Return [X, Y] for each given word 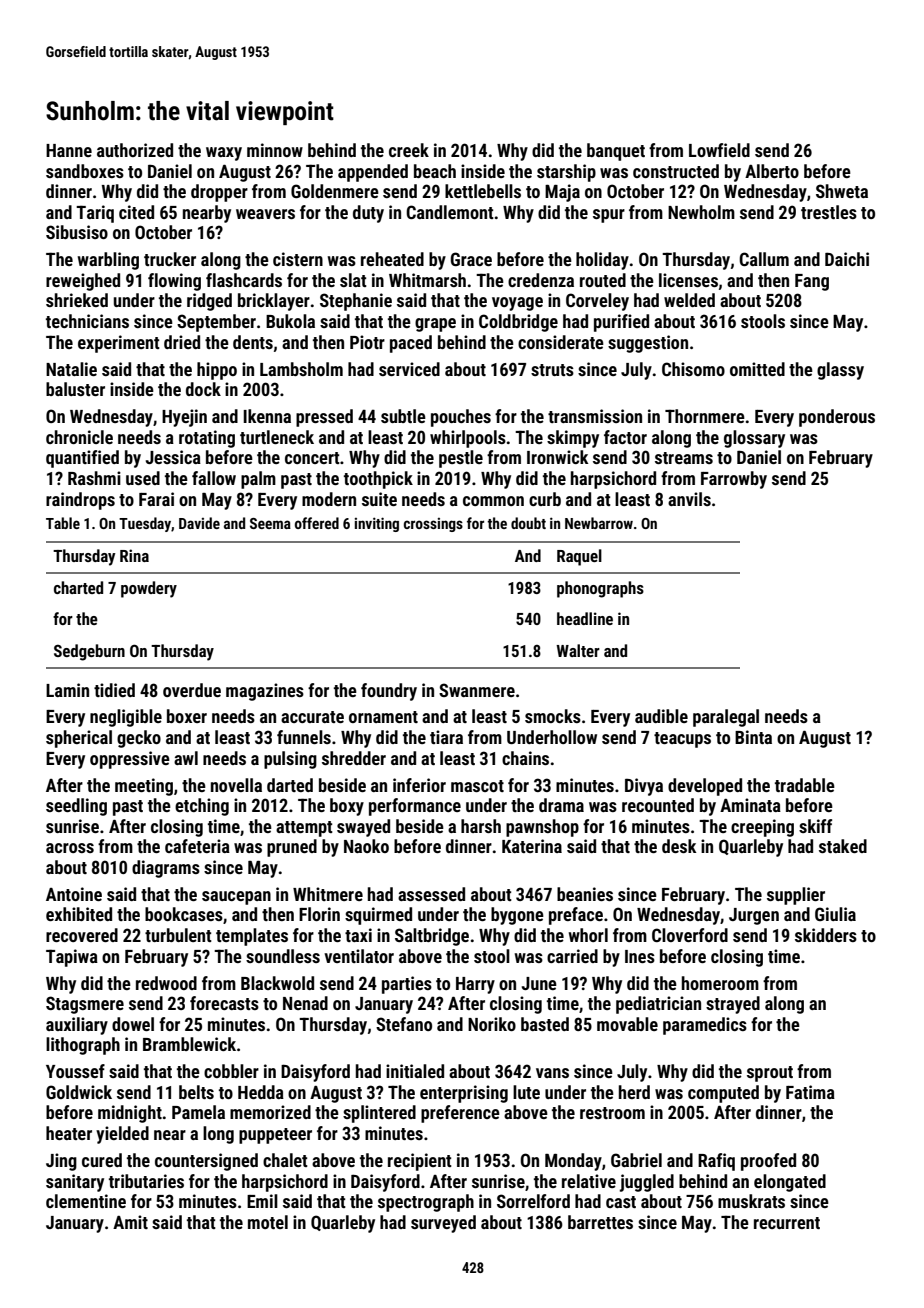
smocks [553, 716]
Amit [130, 1222]
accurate [312, 717]
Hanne [69, 150]
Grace [471, 259]
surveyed [443, 1224]
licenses [688, 280]
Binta [753, 737]
